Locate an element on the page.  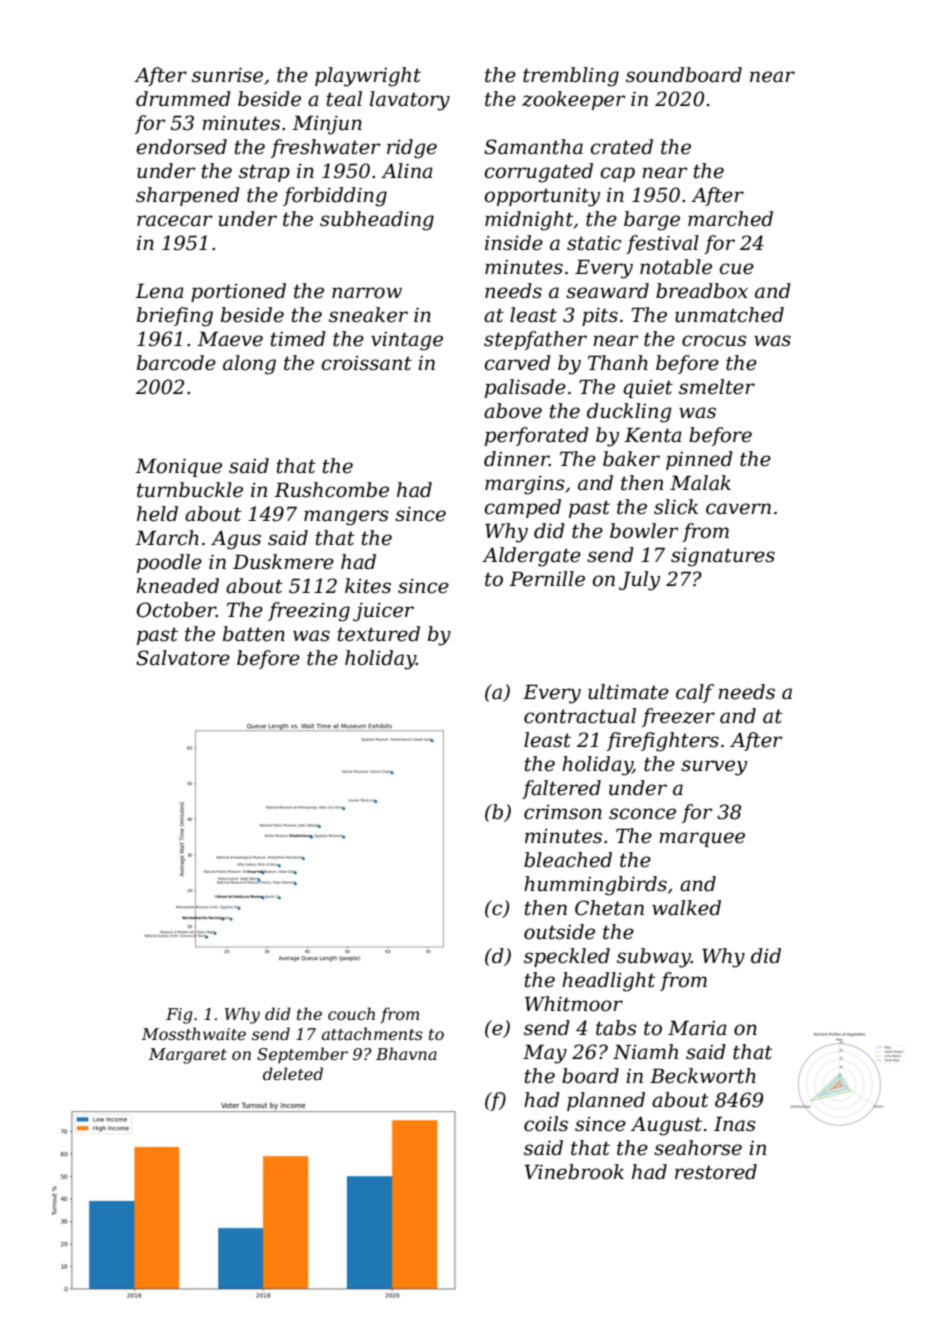
calf is located at coordinates (695, 693).
